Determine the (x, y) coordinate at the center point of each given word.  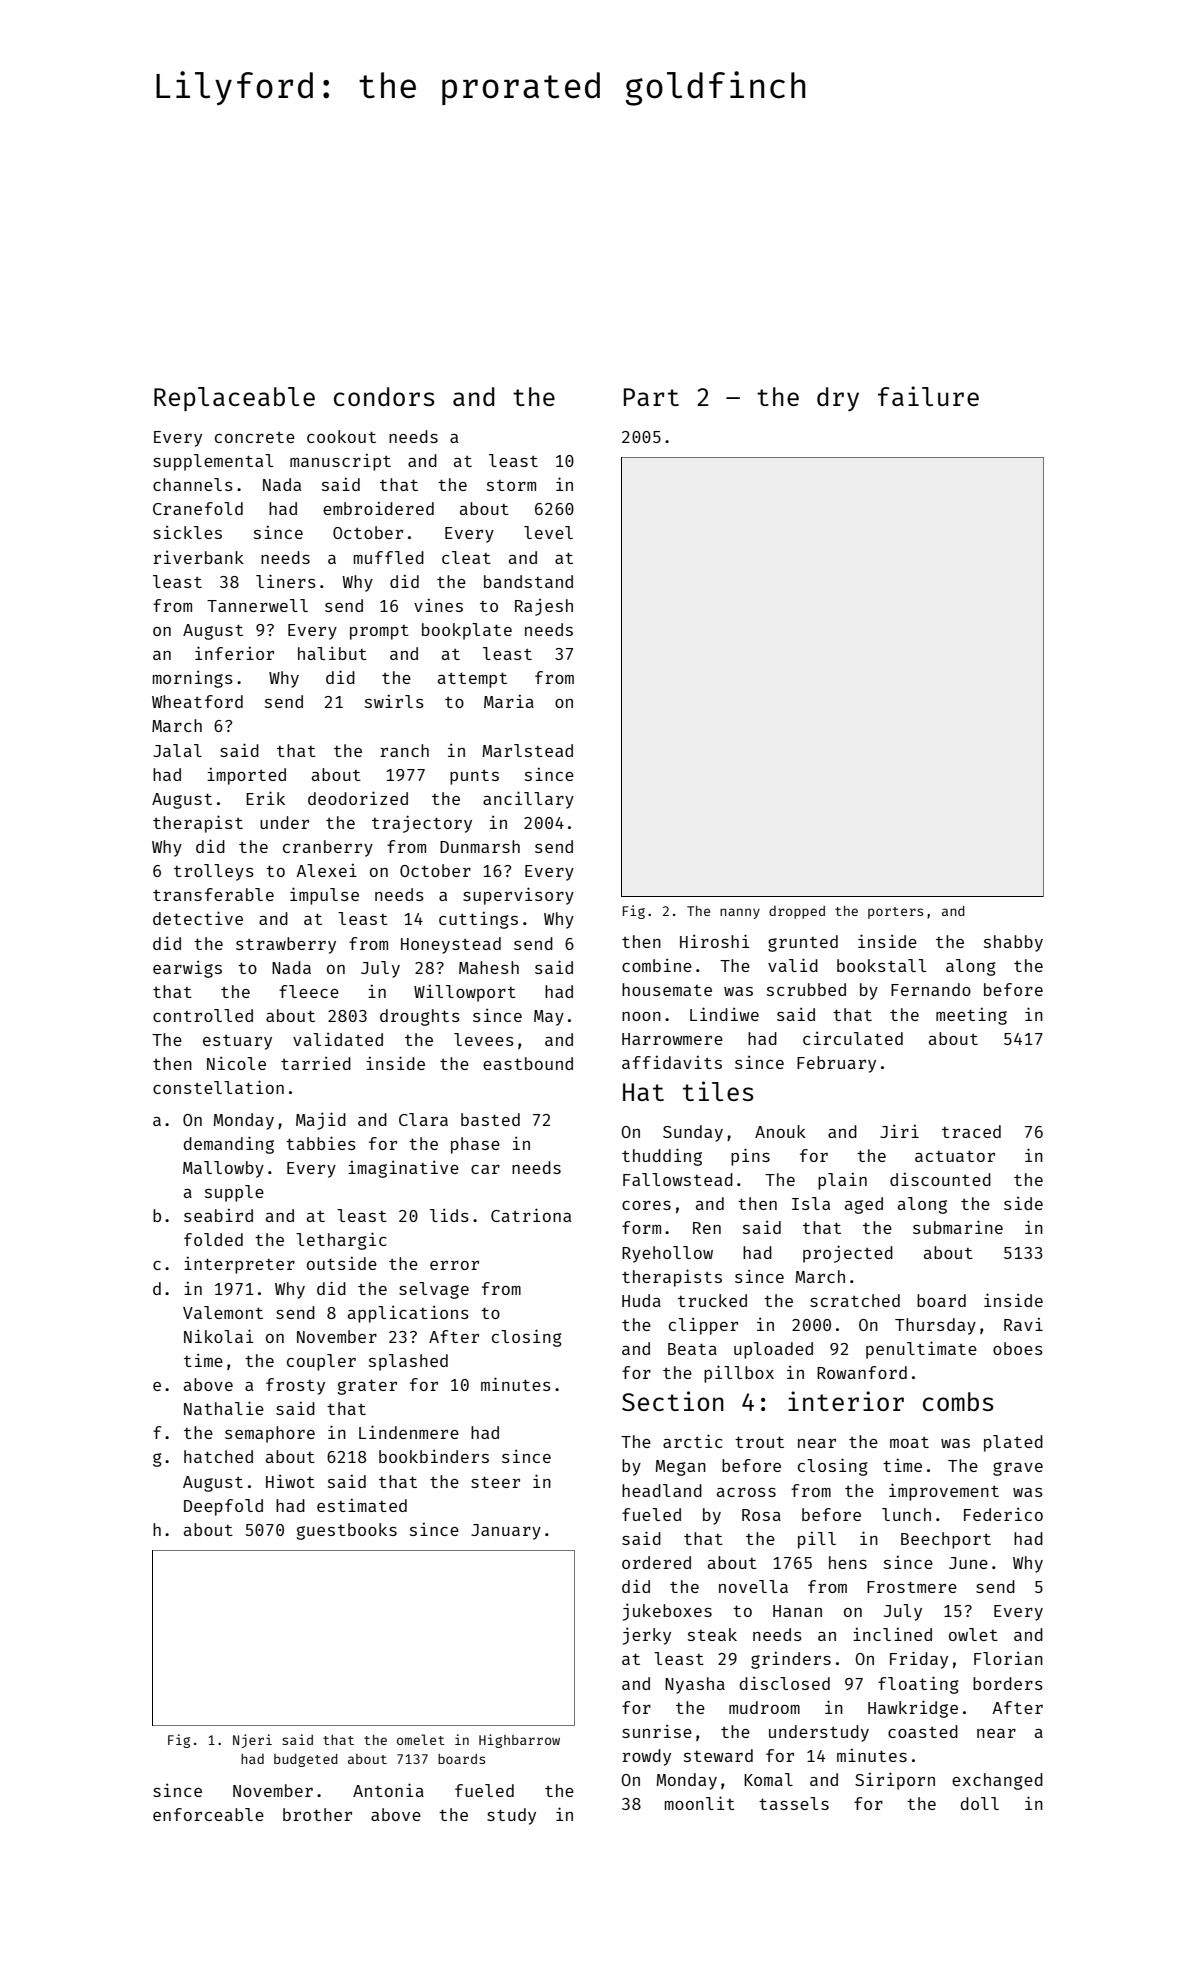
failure (928, 396)
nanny (740, 913)
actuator (955, 1156)
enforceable (208, 1814)
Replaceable (234, 399)
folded (213, 1239)
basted (490, 1119)
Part (651, 397)
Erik (265, 798)
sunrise (657, 1731)
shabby (1013, 943)
